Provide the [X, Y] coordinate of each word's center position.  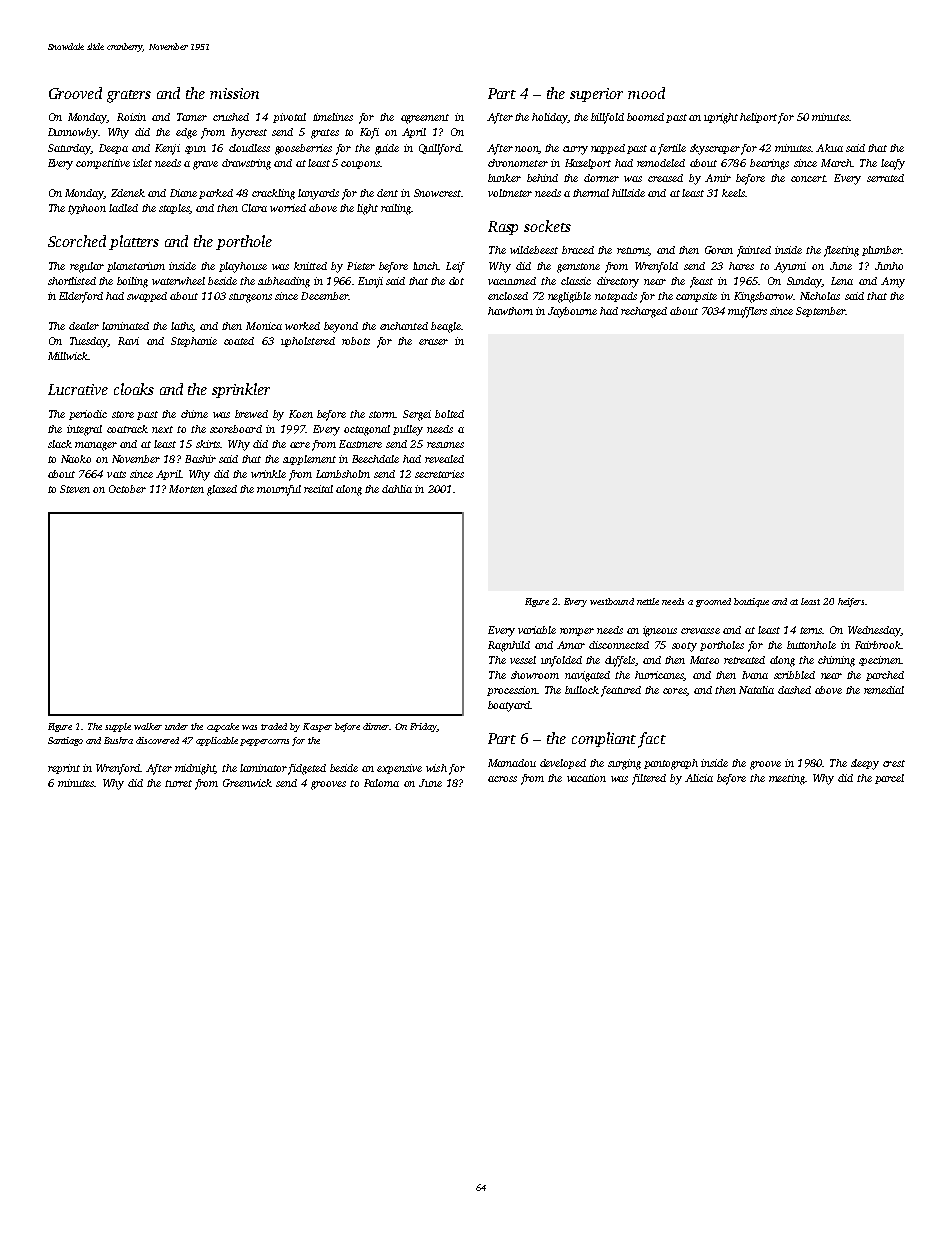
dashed [794, 690]
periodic [88, 415]
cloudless [249, 148]
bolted [449, 414]
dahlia [397, 489]
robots [356, 341]
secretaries [439, 474]
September [820, 312]
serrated [885, 178]
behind [542, 178]
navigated [587, 676]
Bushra [118, 740]
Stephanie [194, 342]
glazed [222, 490]
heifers [851, 602]
